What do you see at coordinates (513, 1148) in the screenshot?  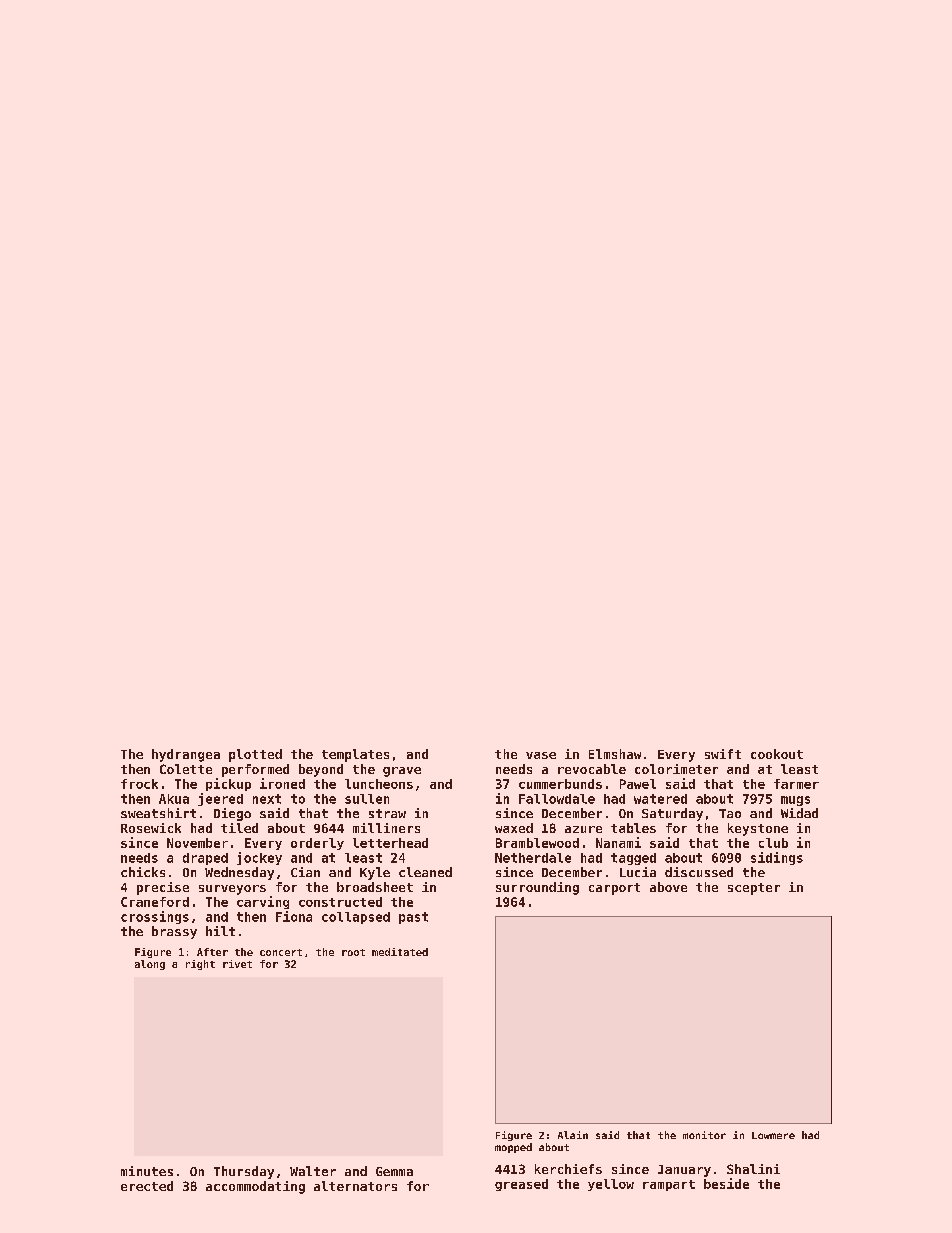 I see `mopped` at bounding box center [513, 1148].
